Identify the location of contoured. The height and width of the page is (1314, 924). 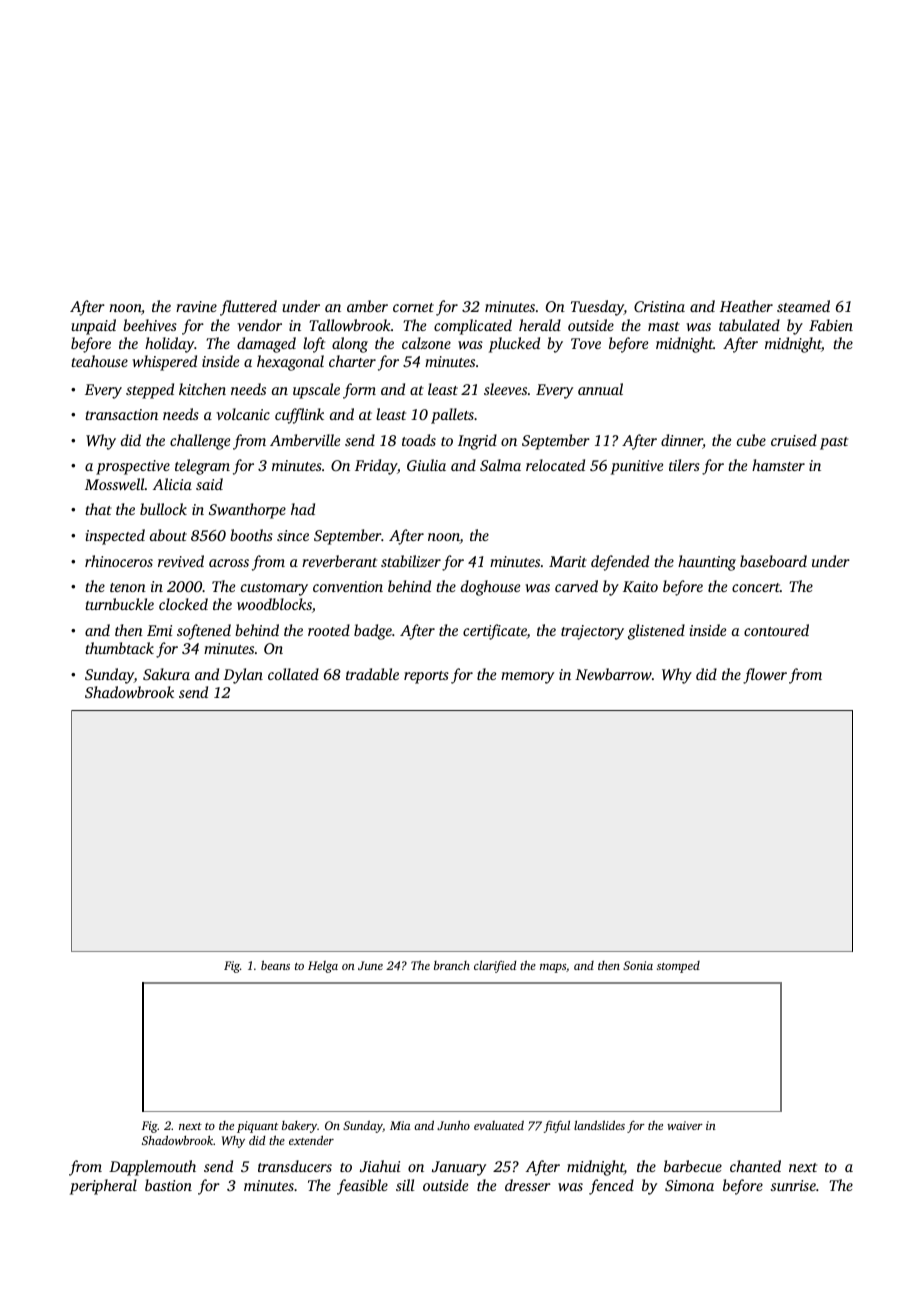
(776, 630).
